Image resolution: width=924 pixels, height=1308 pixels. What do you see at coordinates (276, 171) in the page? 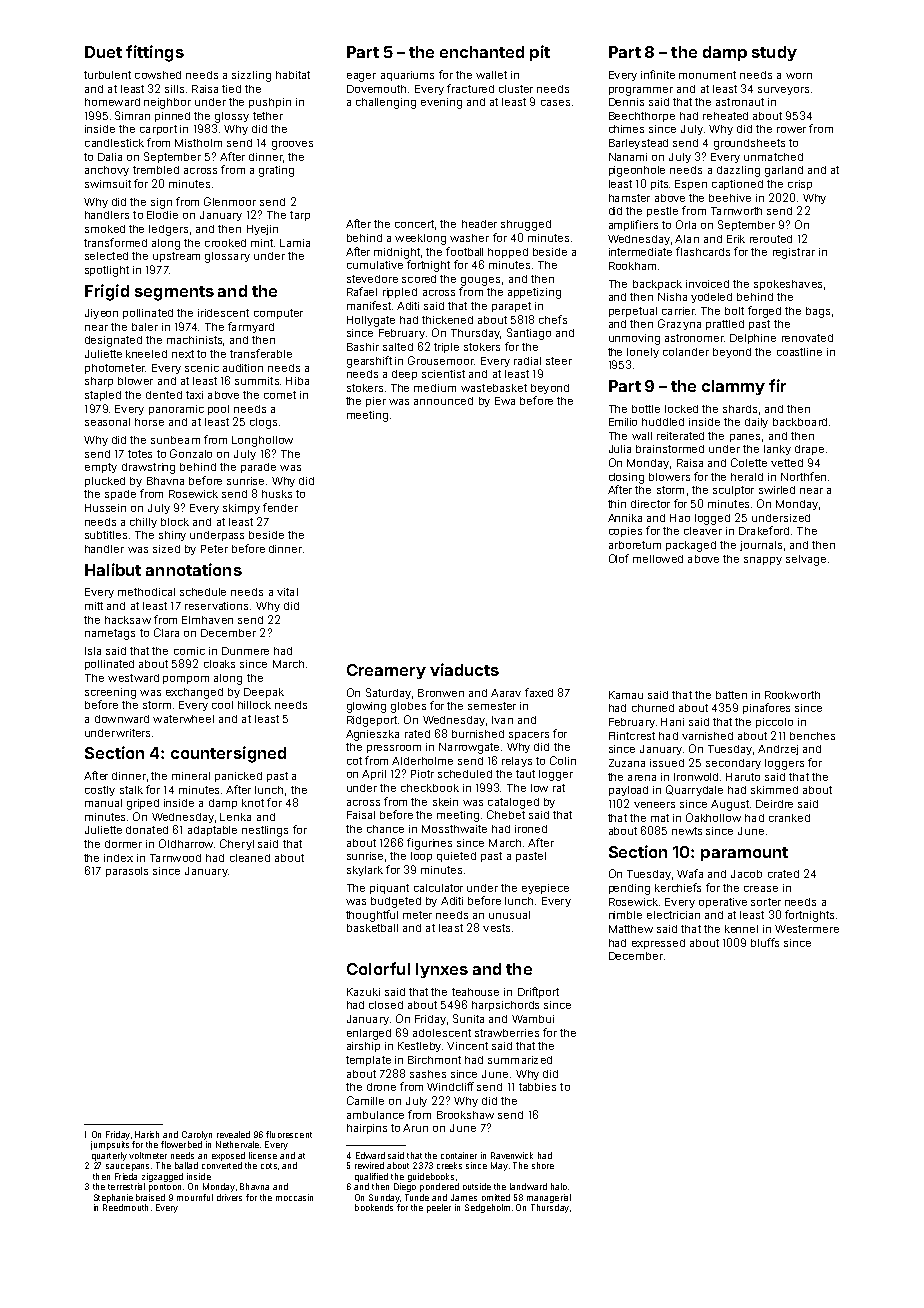
I see `grating` at bounding box center [276, 171].
